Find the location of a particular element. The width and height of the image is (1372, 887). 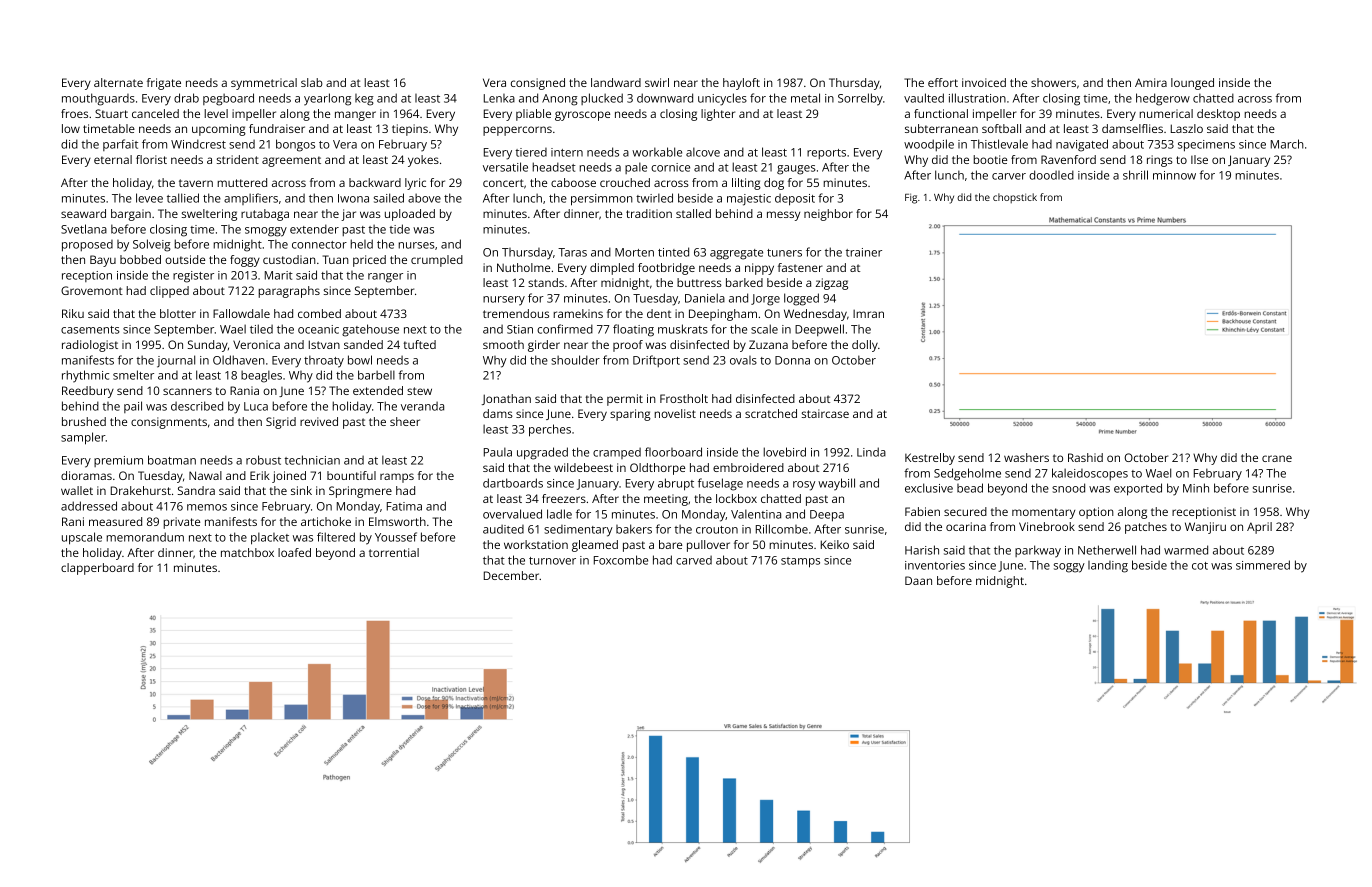

sweltering is located at coordinates (209, 215).
